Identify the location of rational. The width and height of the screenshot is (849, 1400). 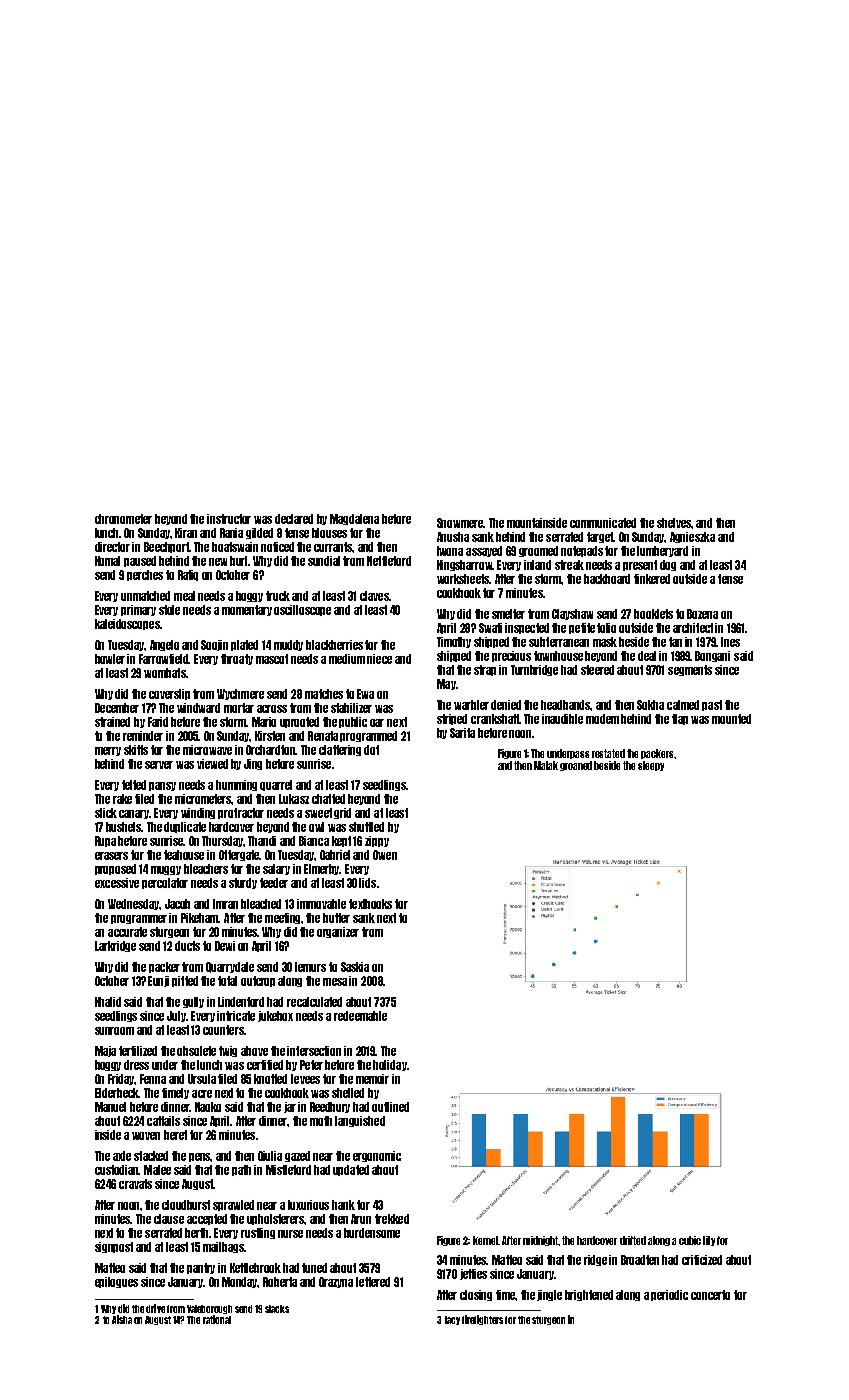
(217, 1319).
